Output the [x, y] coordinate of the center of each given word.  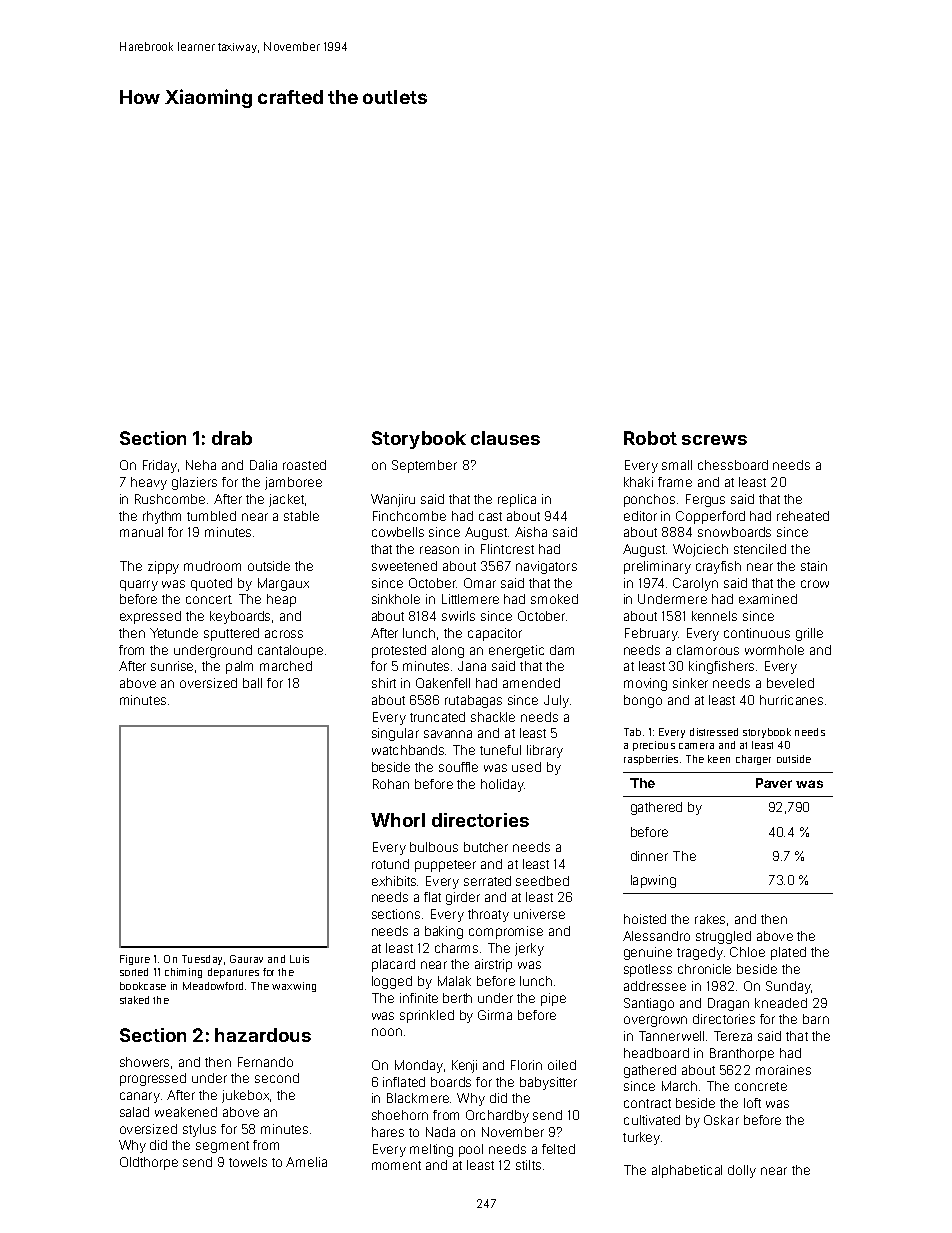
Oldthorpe [149, 1163]
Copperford [710, 517]
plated [788, 953]
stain [814, 566]
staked [134, 1000]
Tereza [733, 1036]
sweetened [404, 566]
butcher [486, 847]
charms [456, 948]
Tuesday [202, 960]
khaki [638, 482]
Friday [160, 466]
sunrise [172, 666]
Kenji [464, 1066]
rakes [710, 919]
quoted [211, 584]
